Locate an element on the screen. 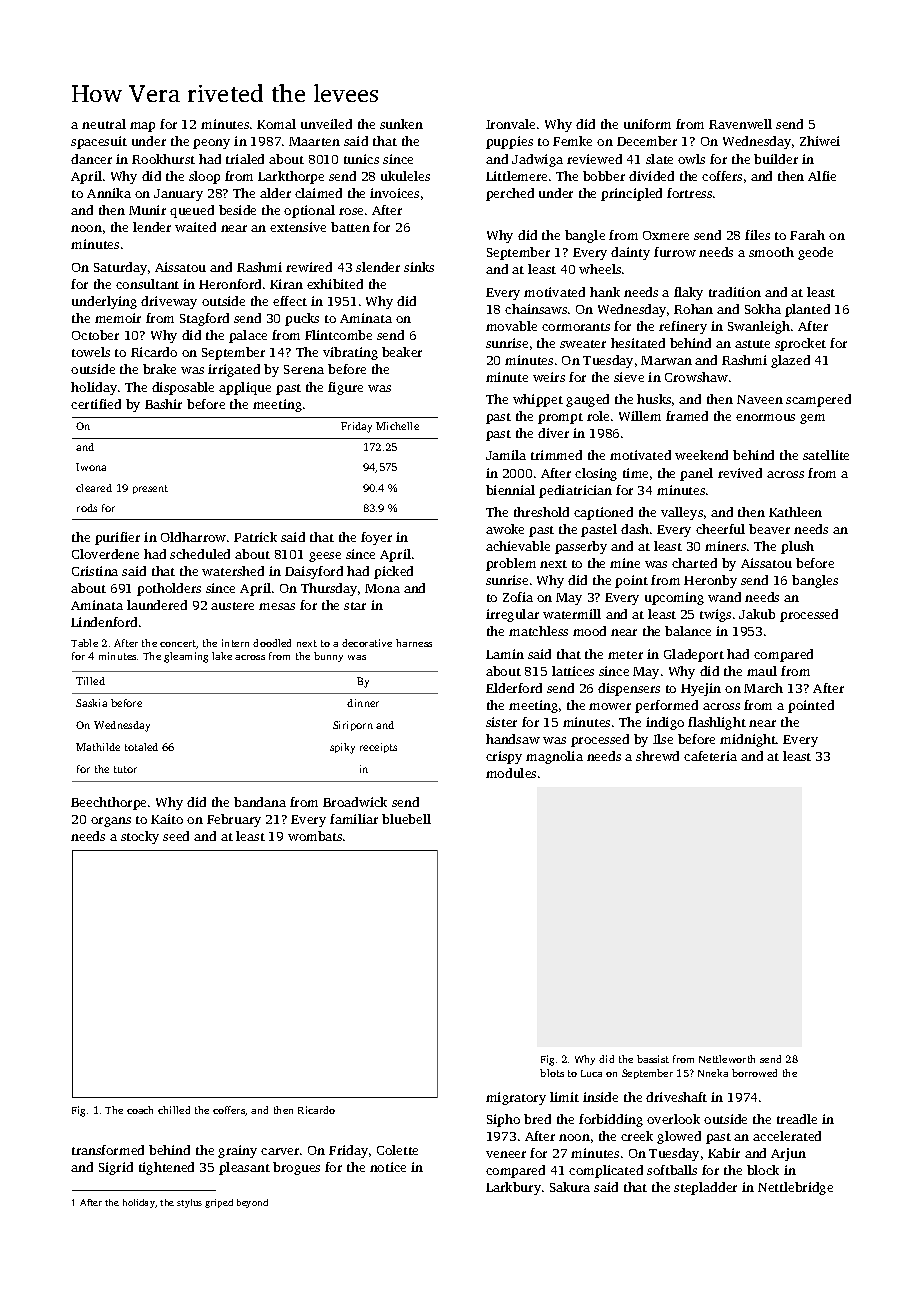 The width and height of the screenshot is (924, 1311). stocky is located at coordinates (140, 837).
